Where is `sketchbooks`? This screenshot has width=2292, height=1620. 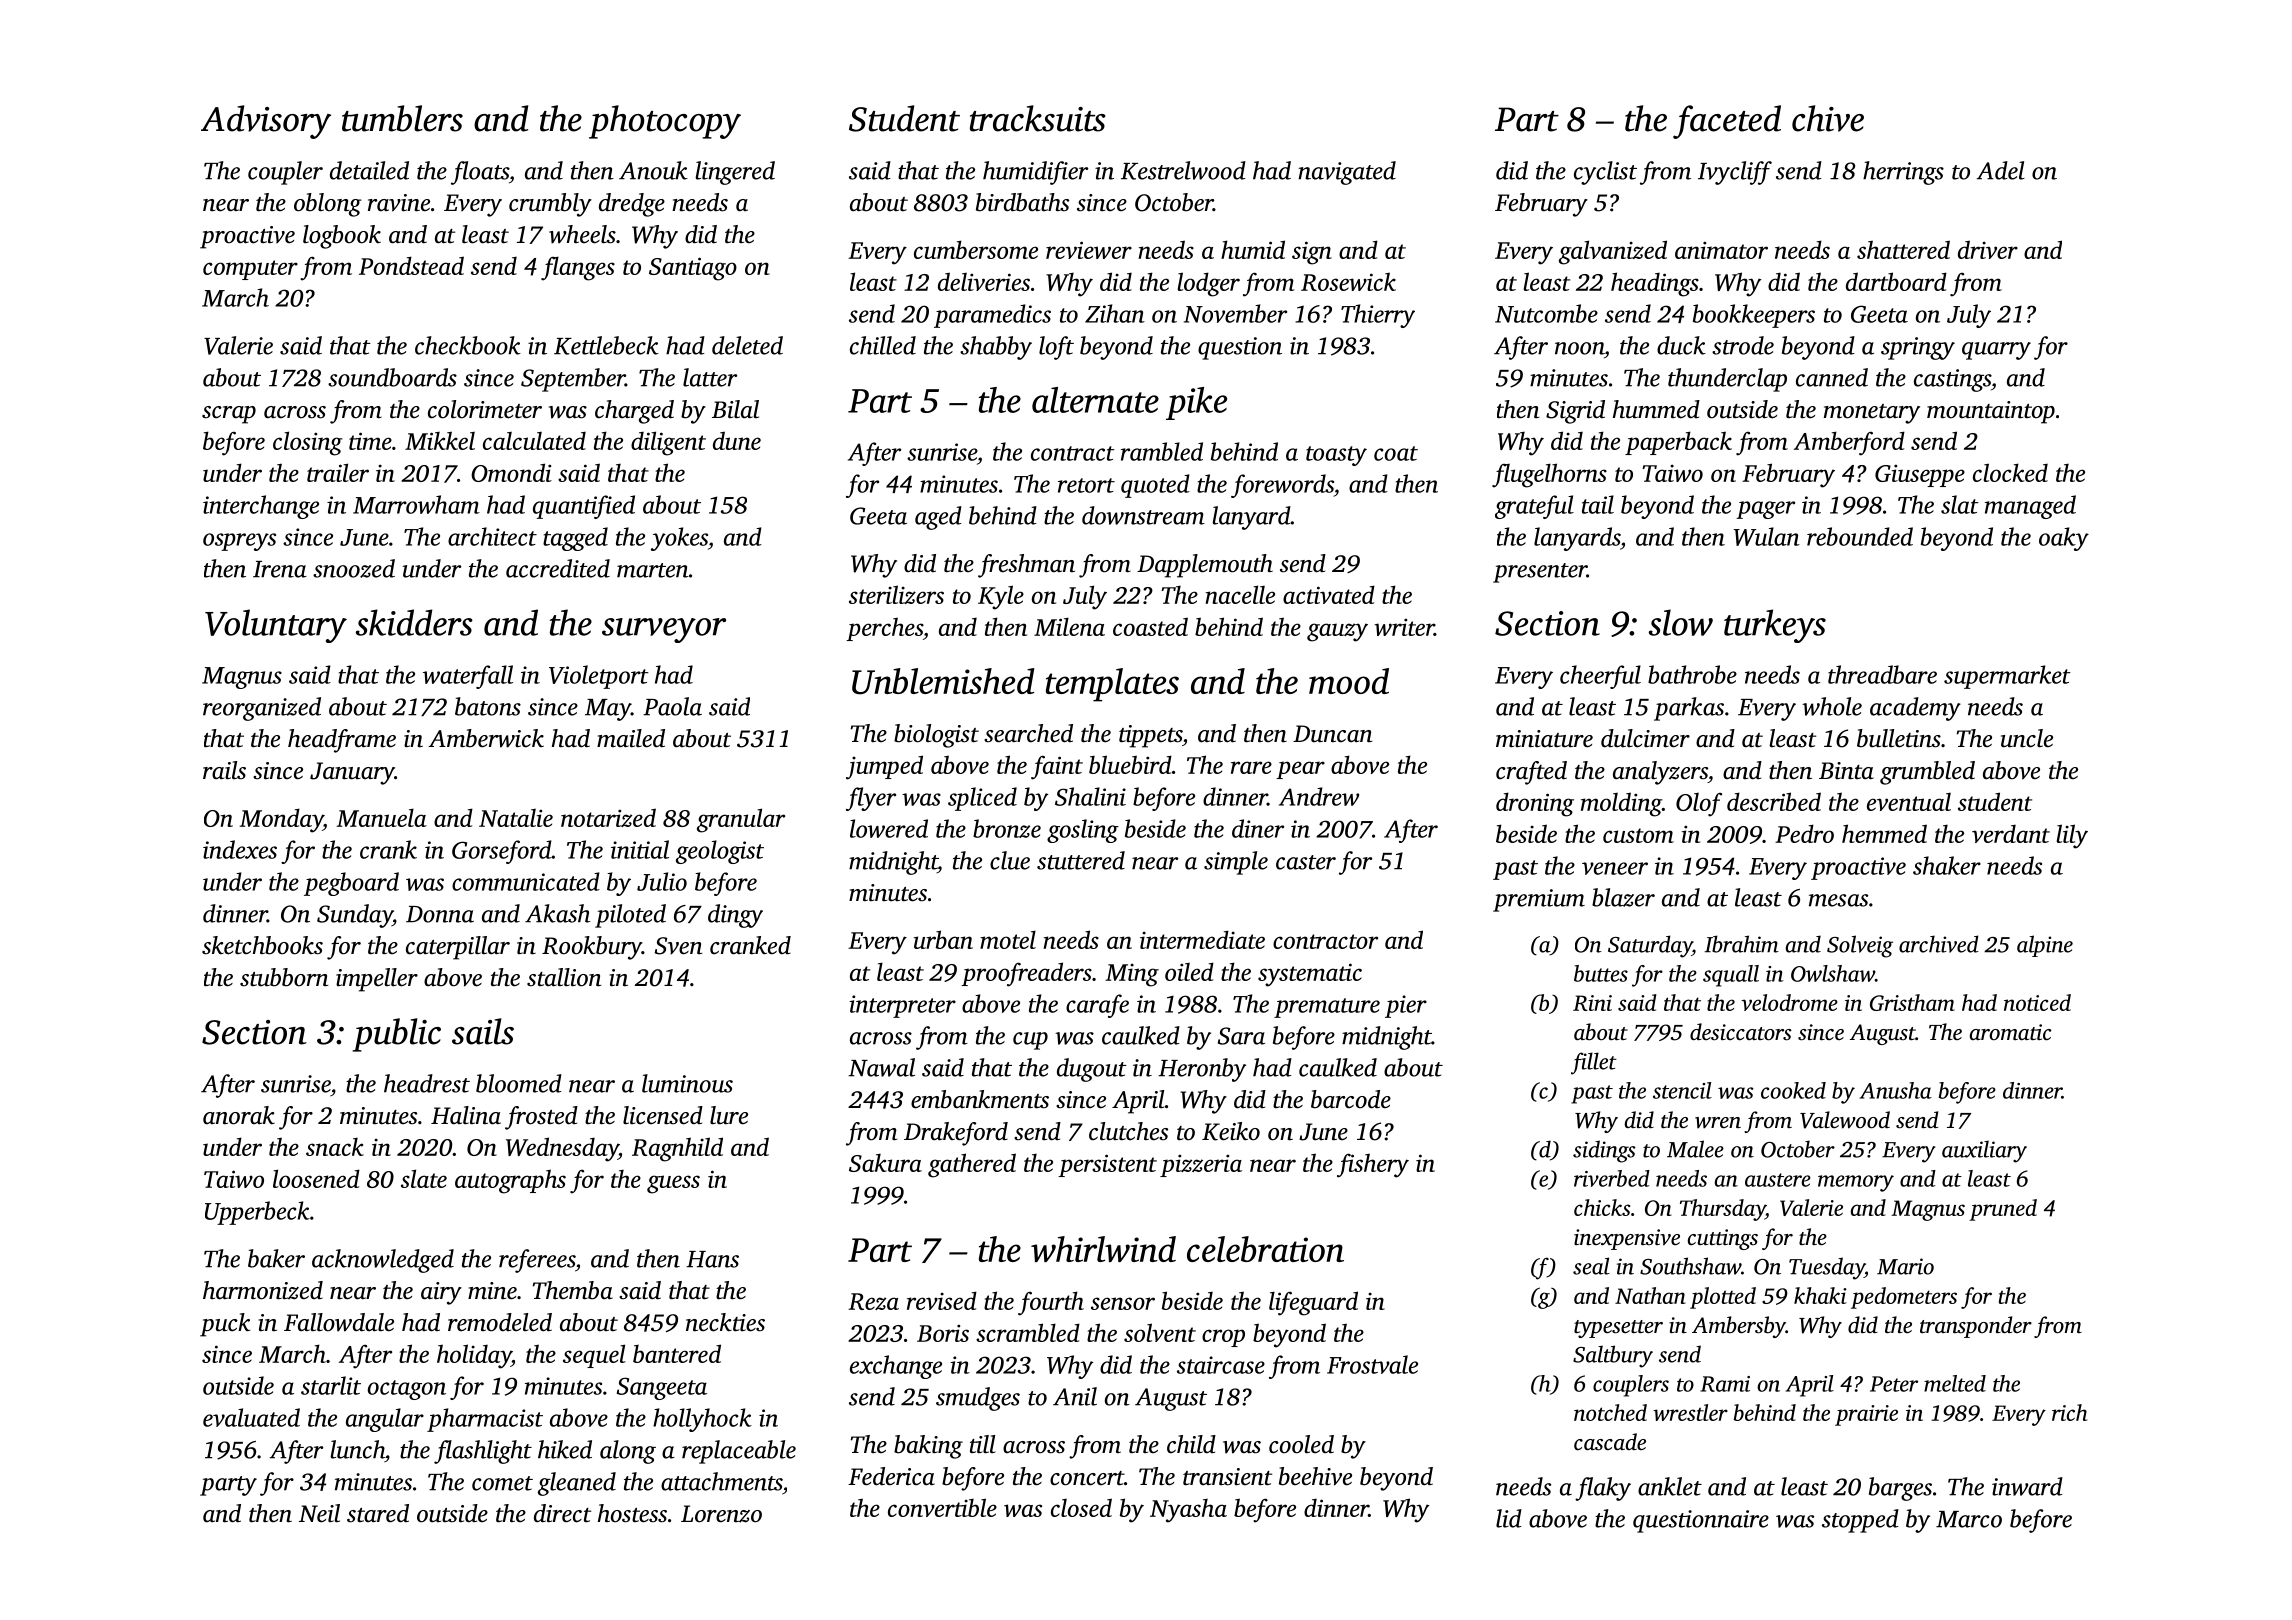 sketchbooks is located at coordinates (262, 945).
